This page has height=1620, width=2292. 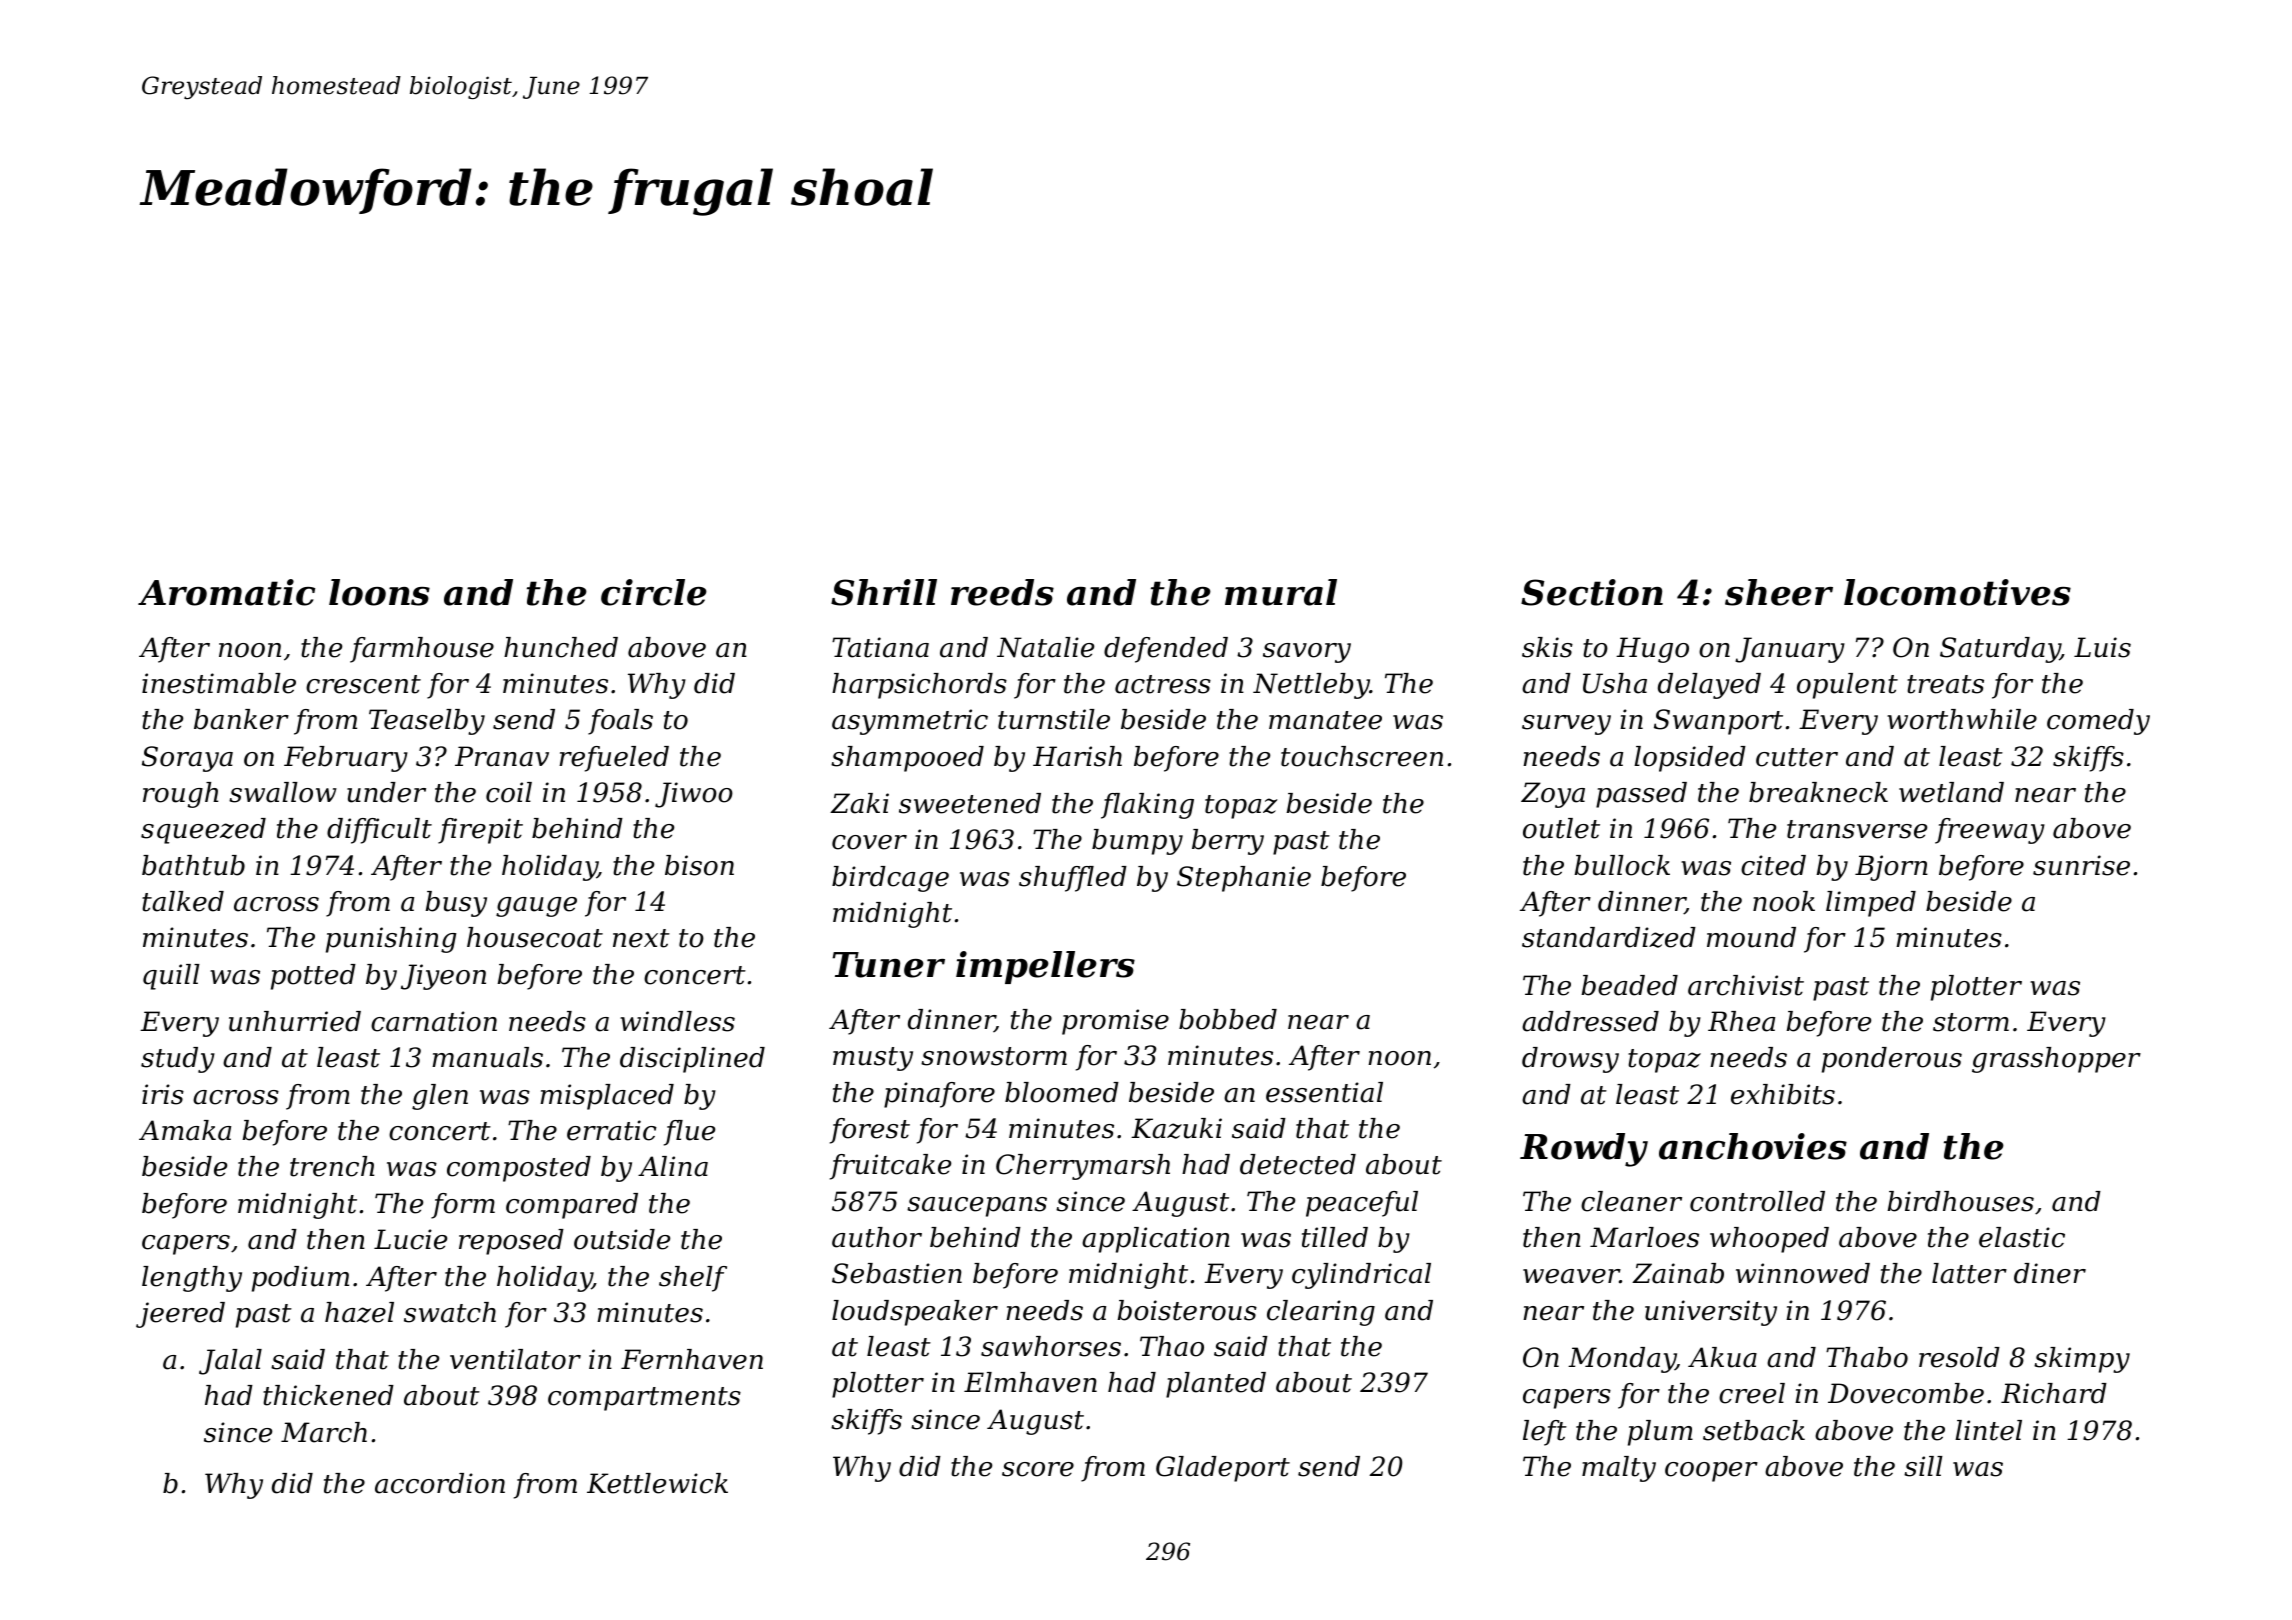 What do you see at coordinates (1570, 1060) in the page?
I see `drowsy` at bounding box center [1570, 1060].
